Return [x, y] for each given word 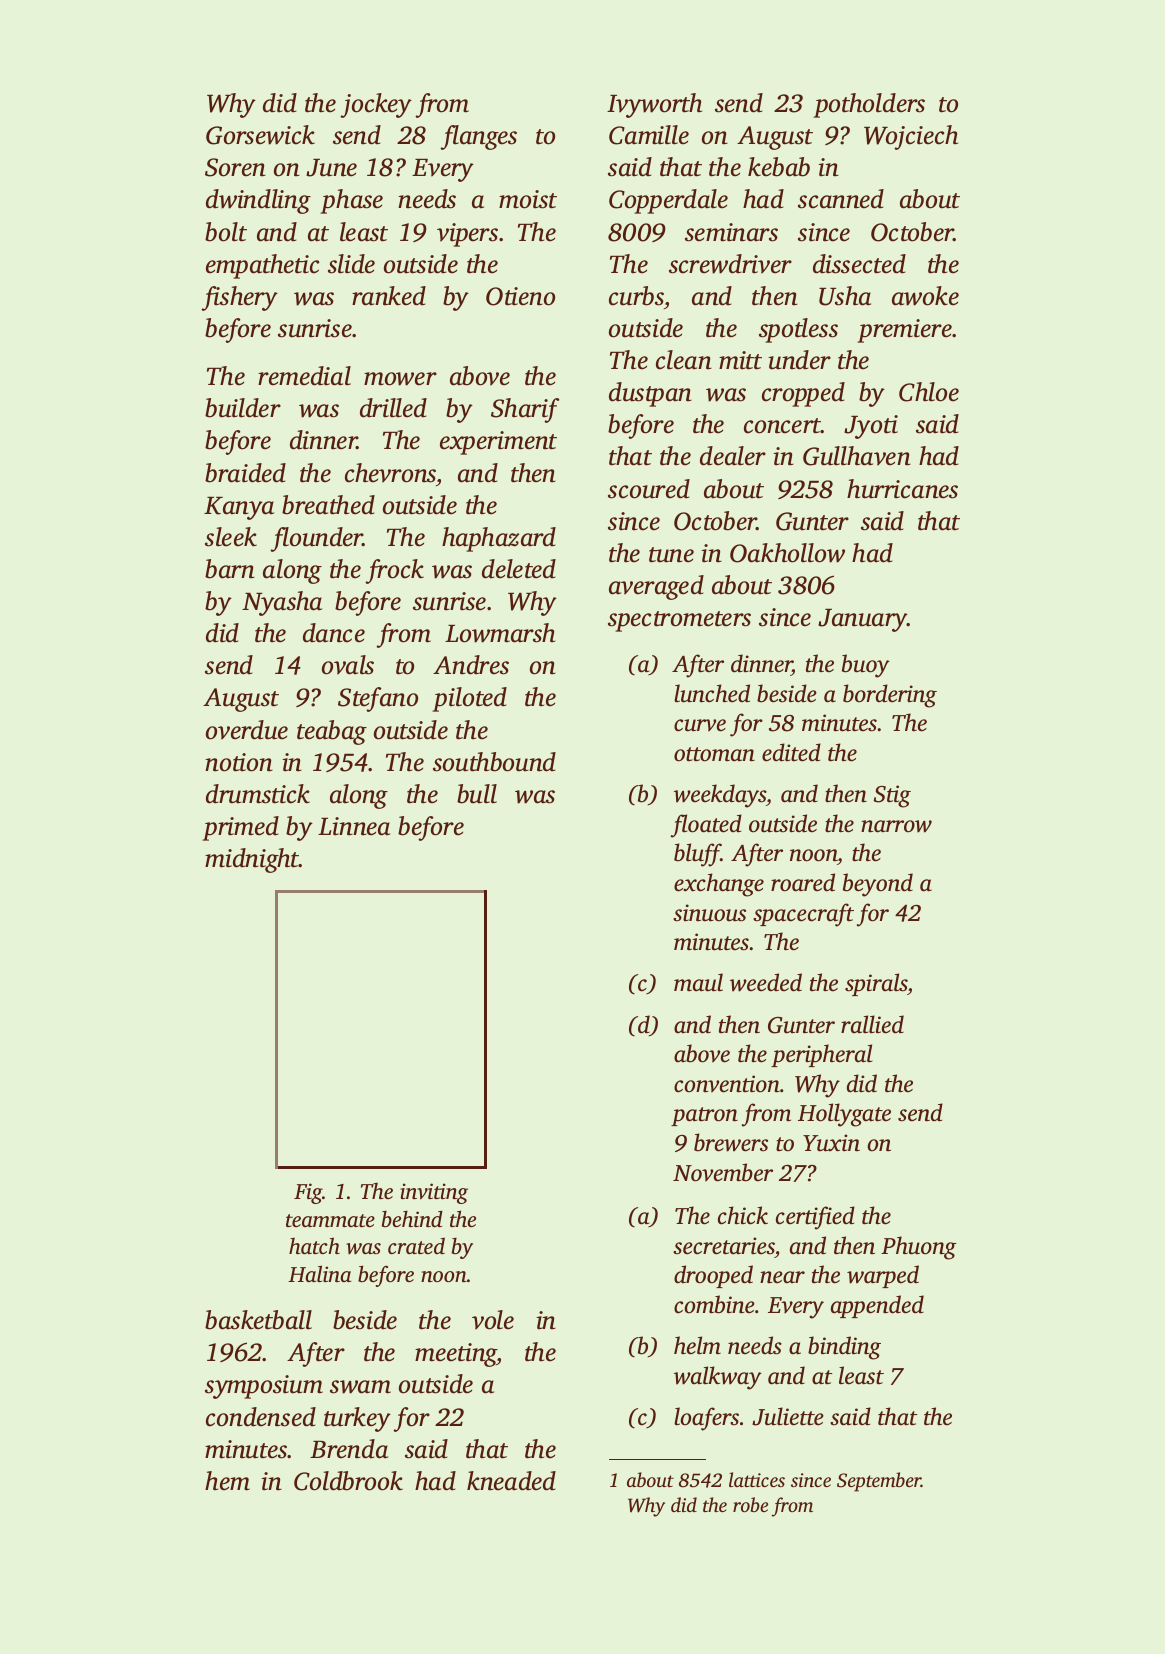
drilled [393, 408]
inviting [434, 1193]
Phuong [918, 1248]
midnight [252, 860]
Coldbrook [348, 1481]
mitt [740, 360]
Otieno [520, 296]
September [879, 1482]
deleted [519, 569]
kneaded [511, 1481]
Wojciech [911, 137]
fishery [239, 298]
